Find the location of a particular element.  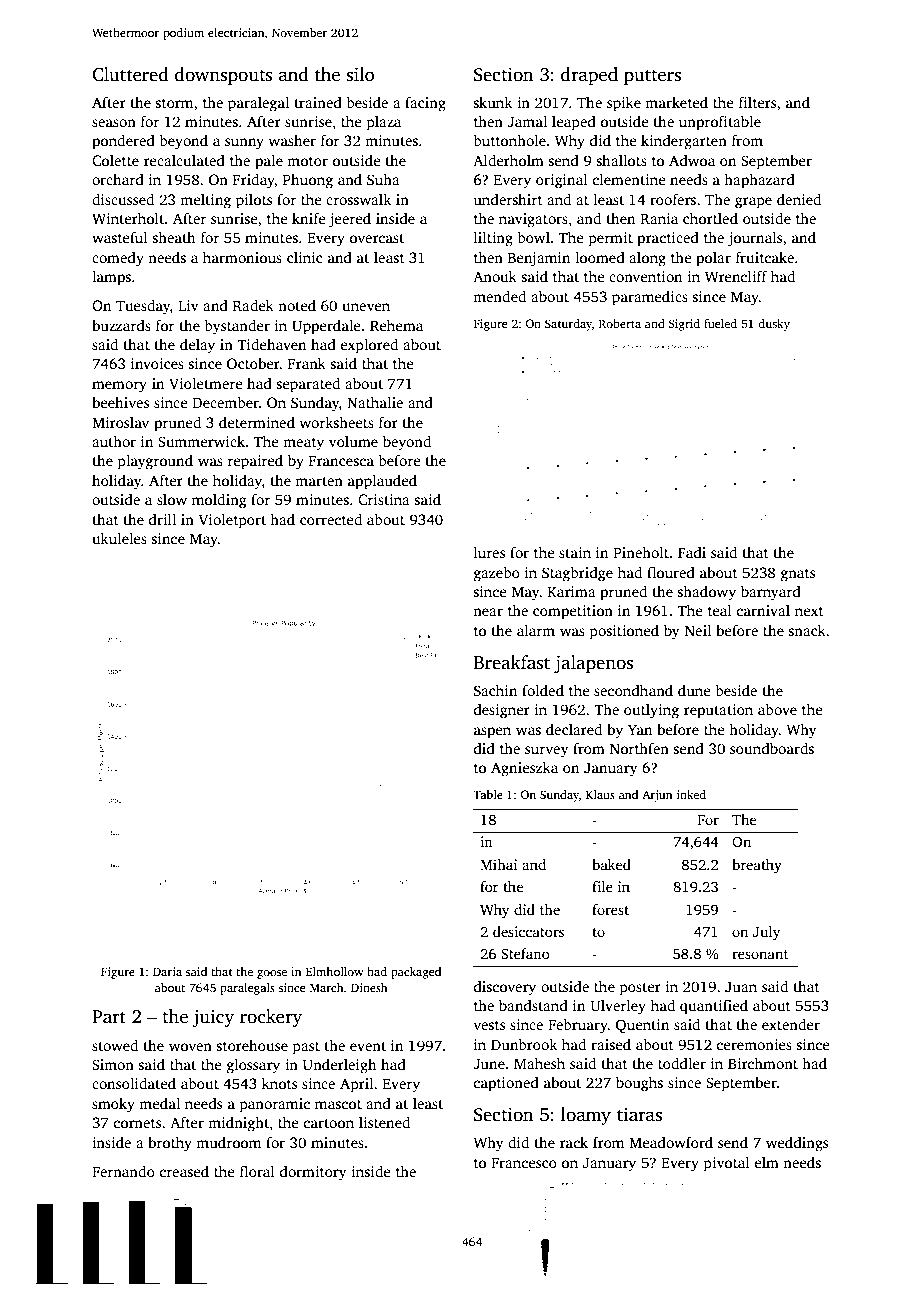

ukuleles is located at coordinates (119, 538).
